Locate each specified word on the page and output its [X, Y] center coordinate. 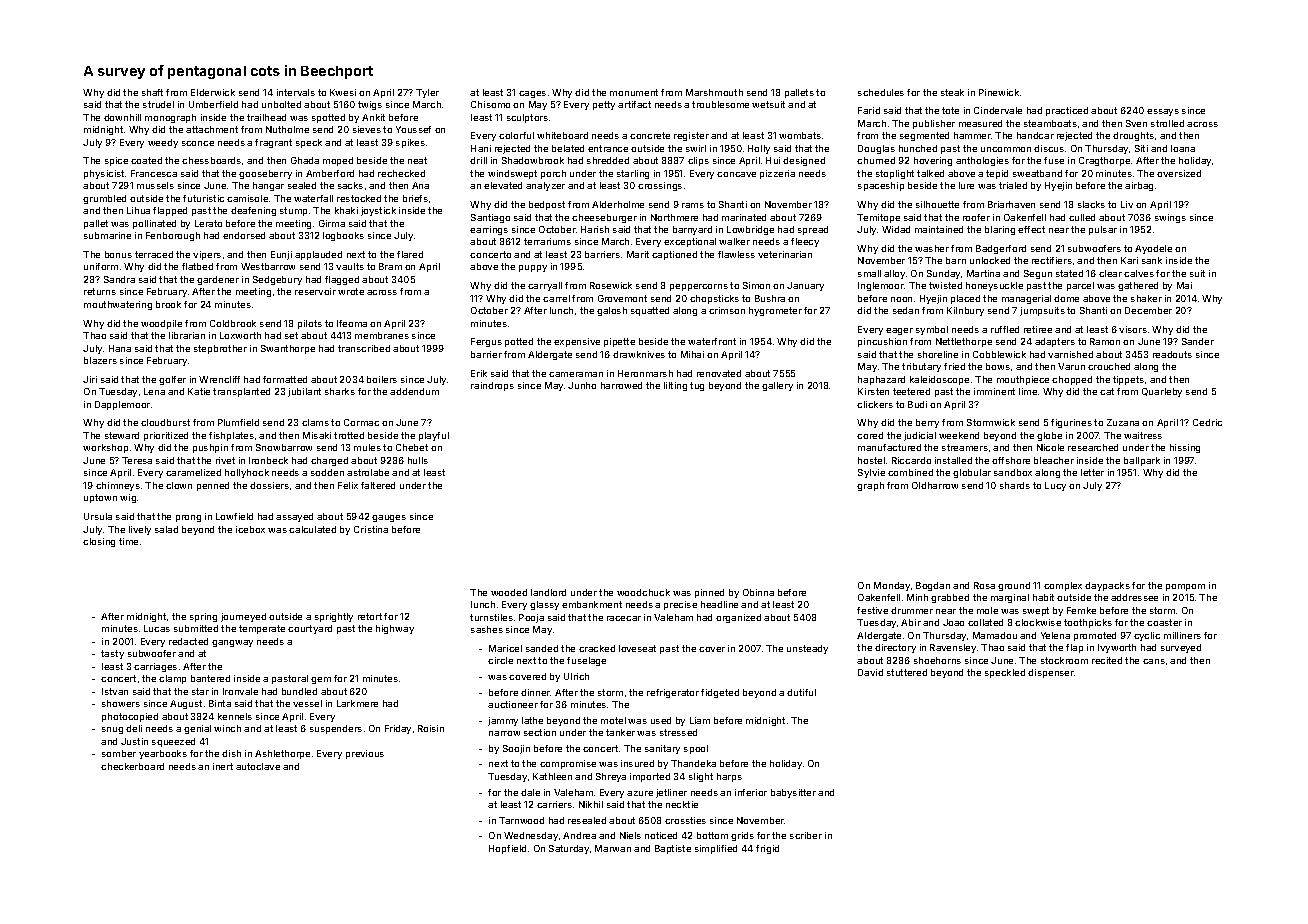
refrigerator [673, 693]
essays [1163, 112]
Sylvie [871, 473]
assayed [294, 517]
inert [223, 766]
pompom [1185, 587]
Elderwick [213, 92]
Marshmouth [714, 92]
